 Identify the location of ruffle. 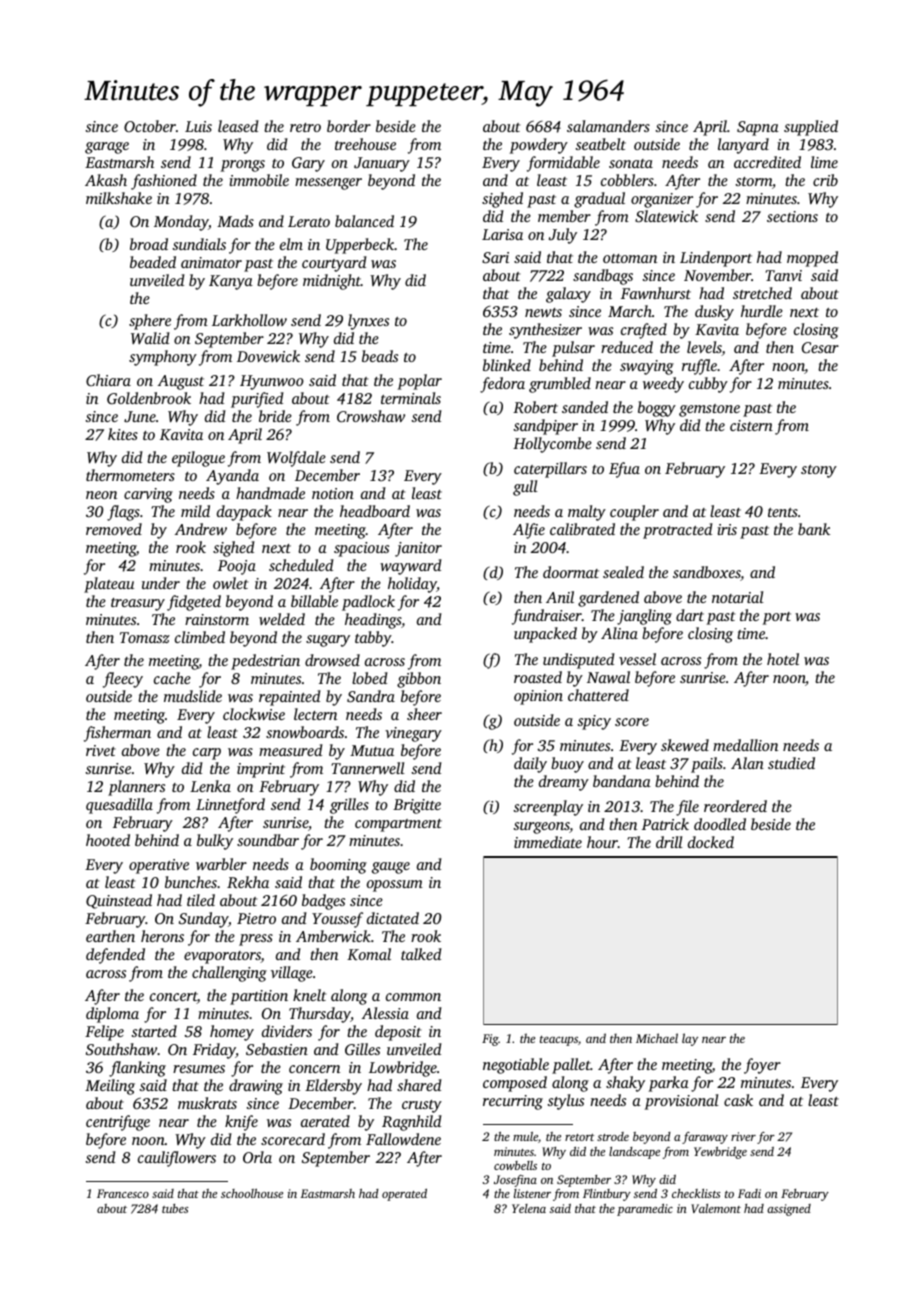
(699, 367).
